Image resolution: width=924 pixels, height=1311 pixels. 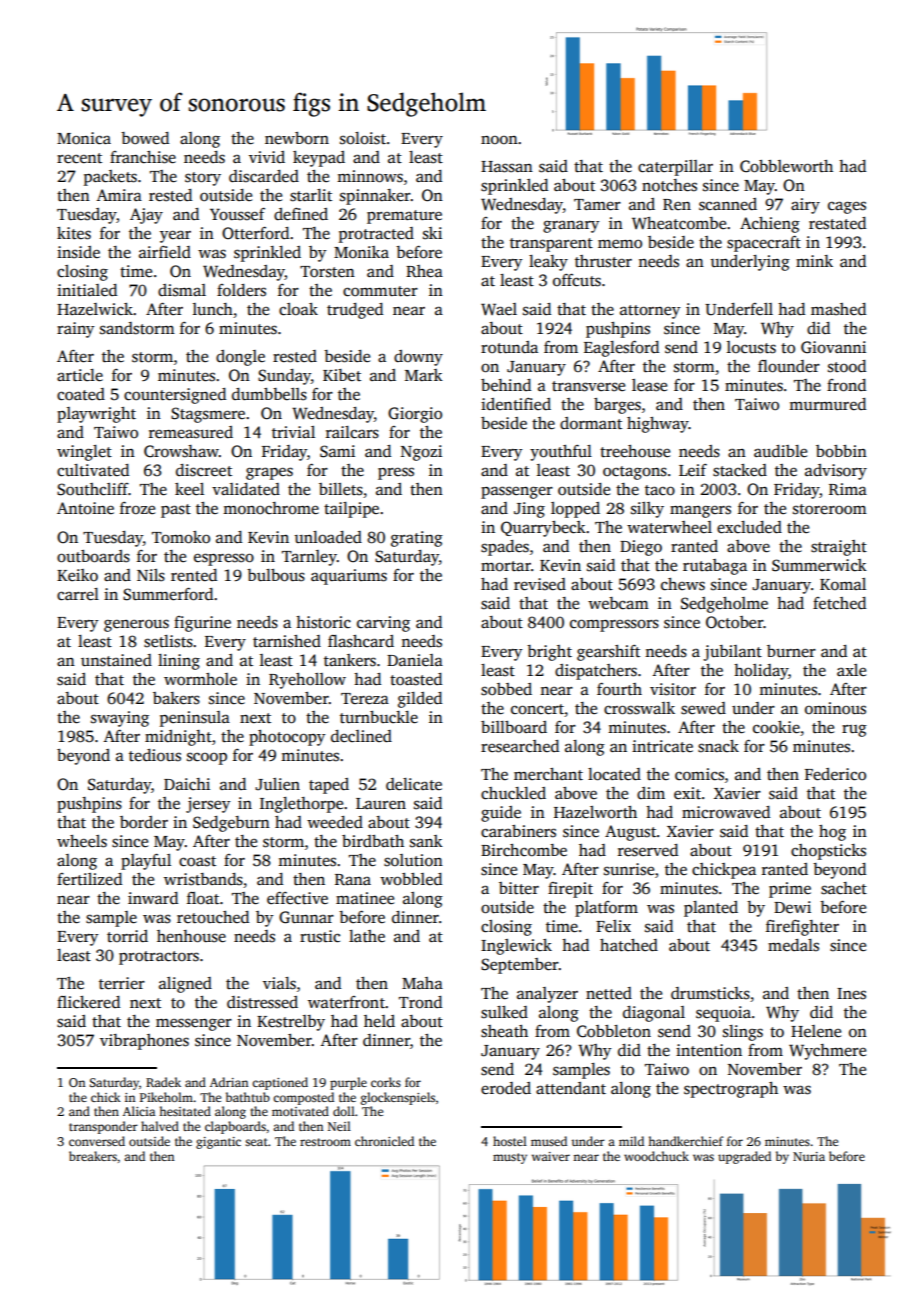 I want to click on Keiko, so click(x=77, y=575).
